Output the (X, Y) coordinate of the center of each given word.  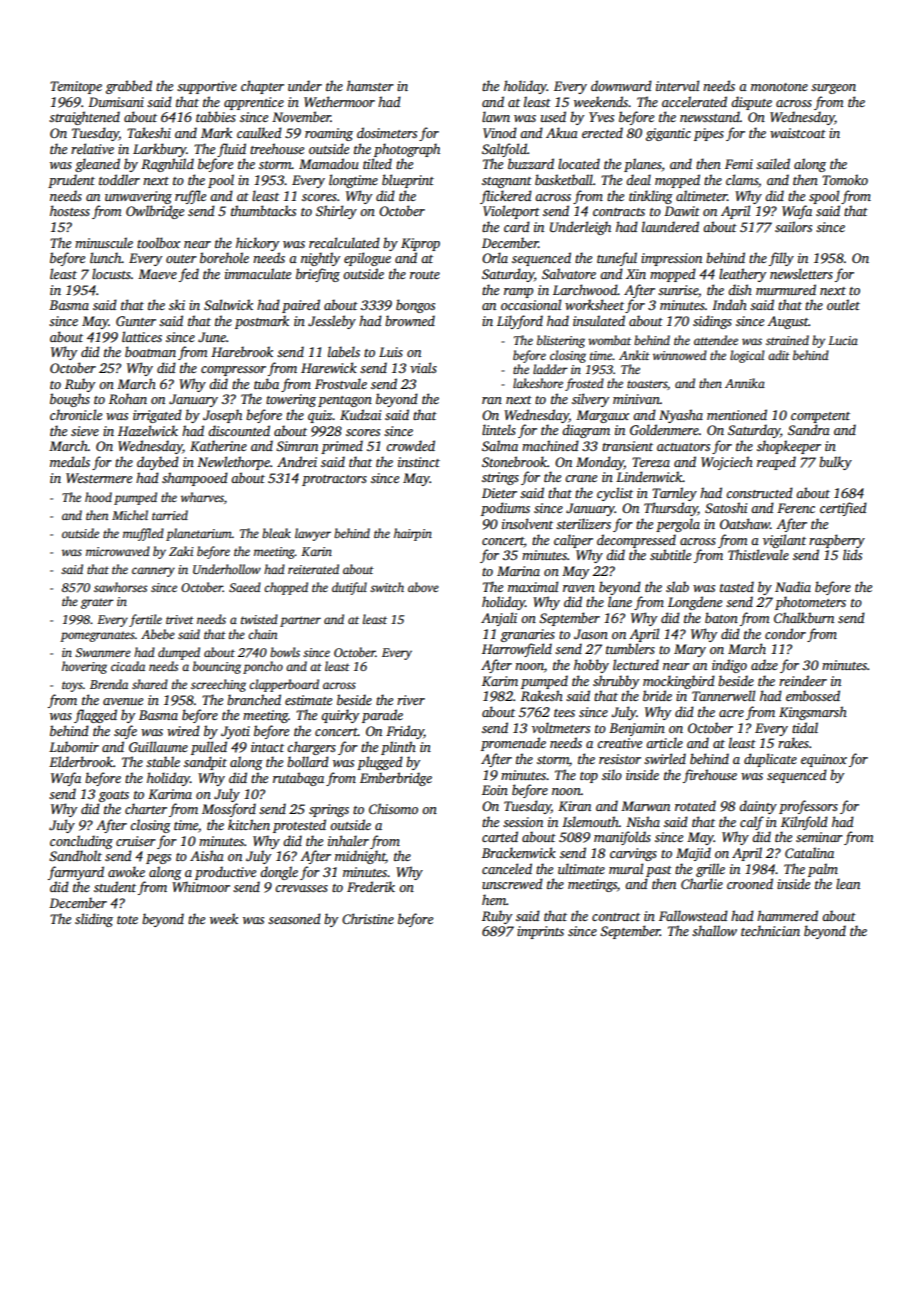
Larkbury (160, 150)
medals (70, 461)
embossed (813, 695)
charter (146, 808)
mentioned (737, 414)
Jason (591, 634)
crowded (410, 445)
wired (183, 730)
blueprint (408, 181)
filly (781, 259)
